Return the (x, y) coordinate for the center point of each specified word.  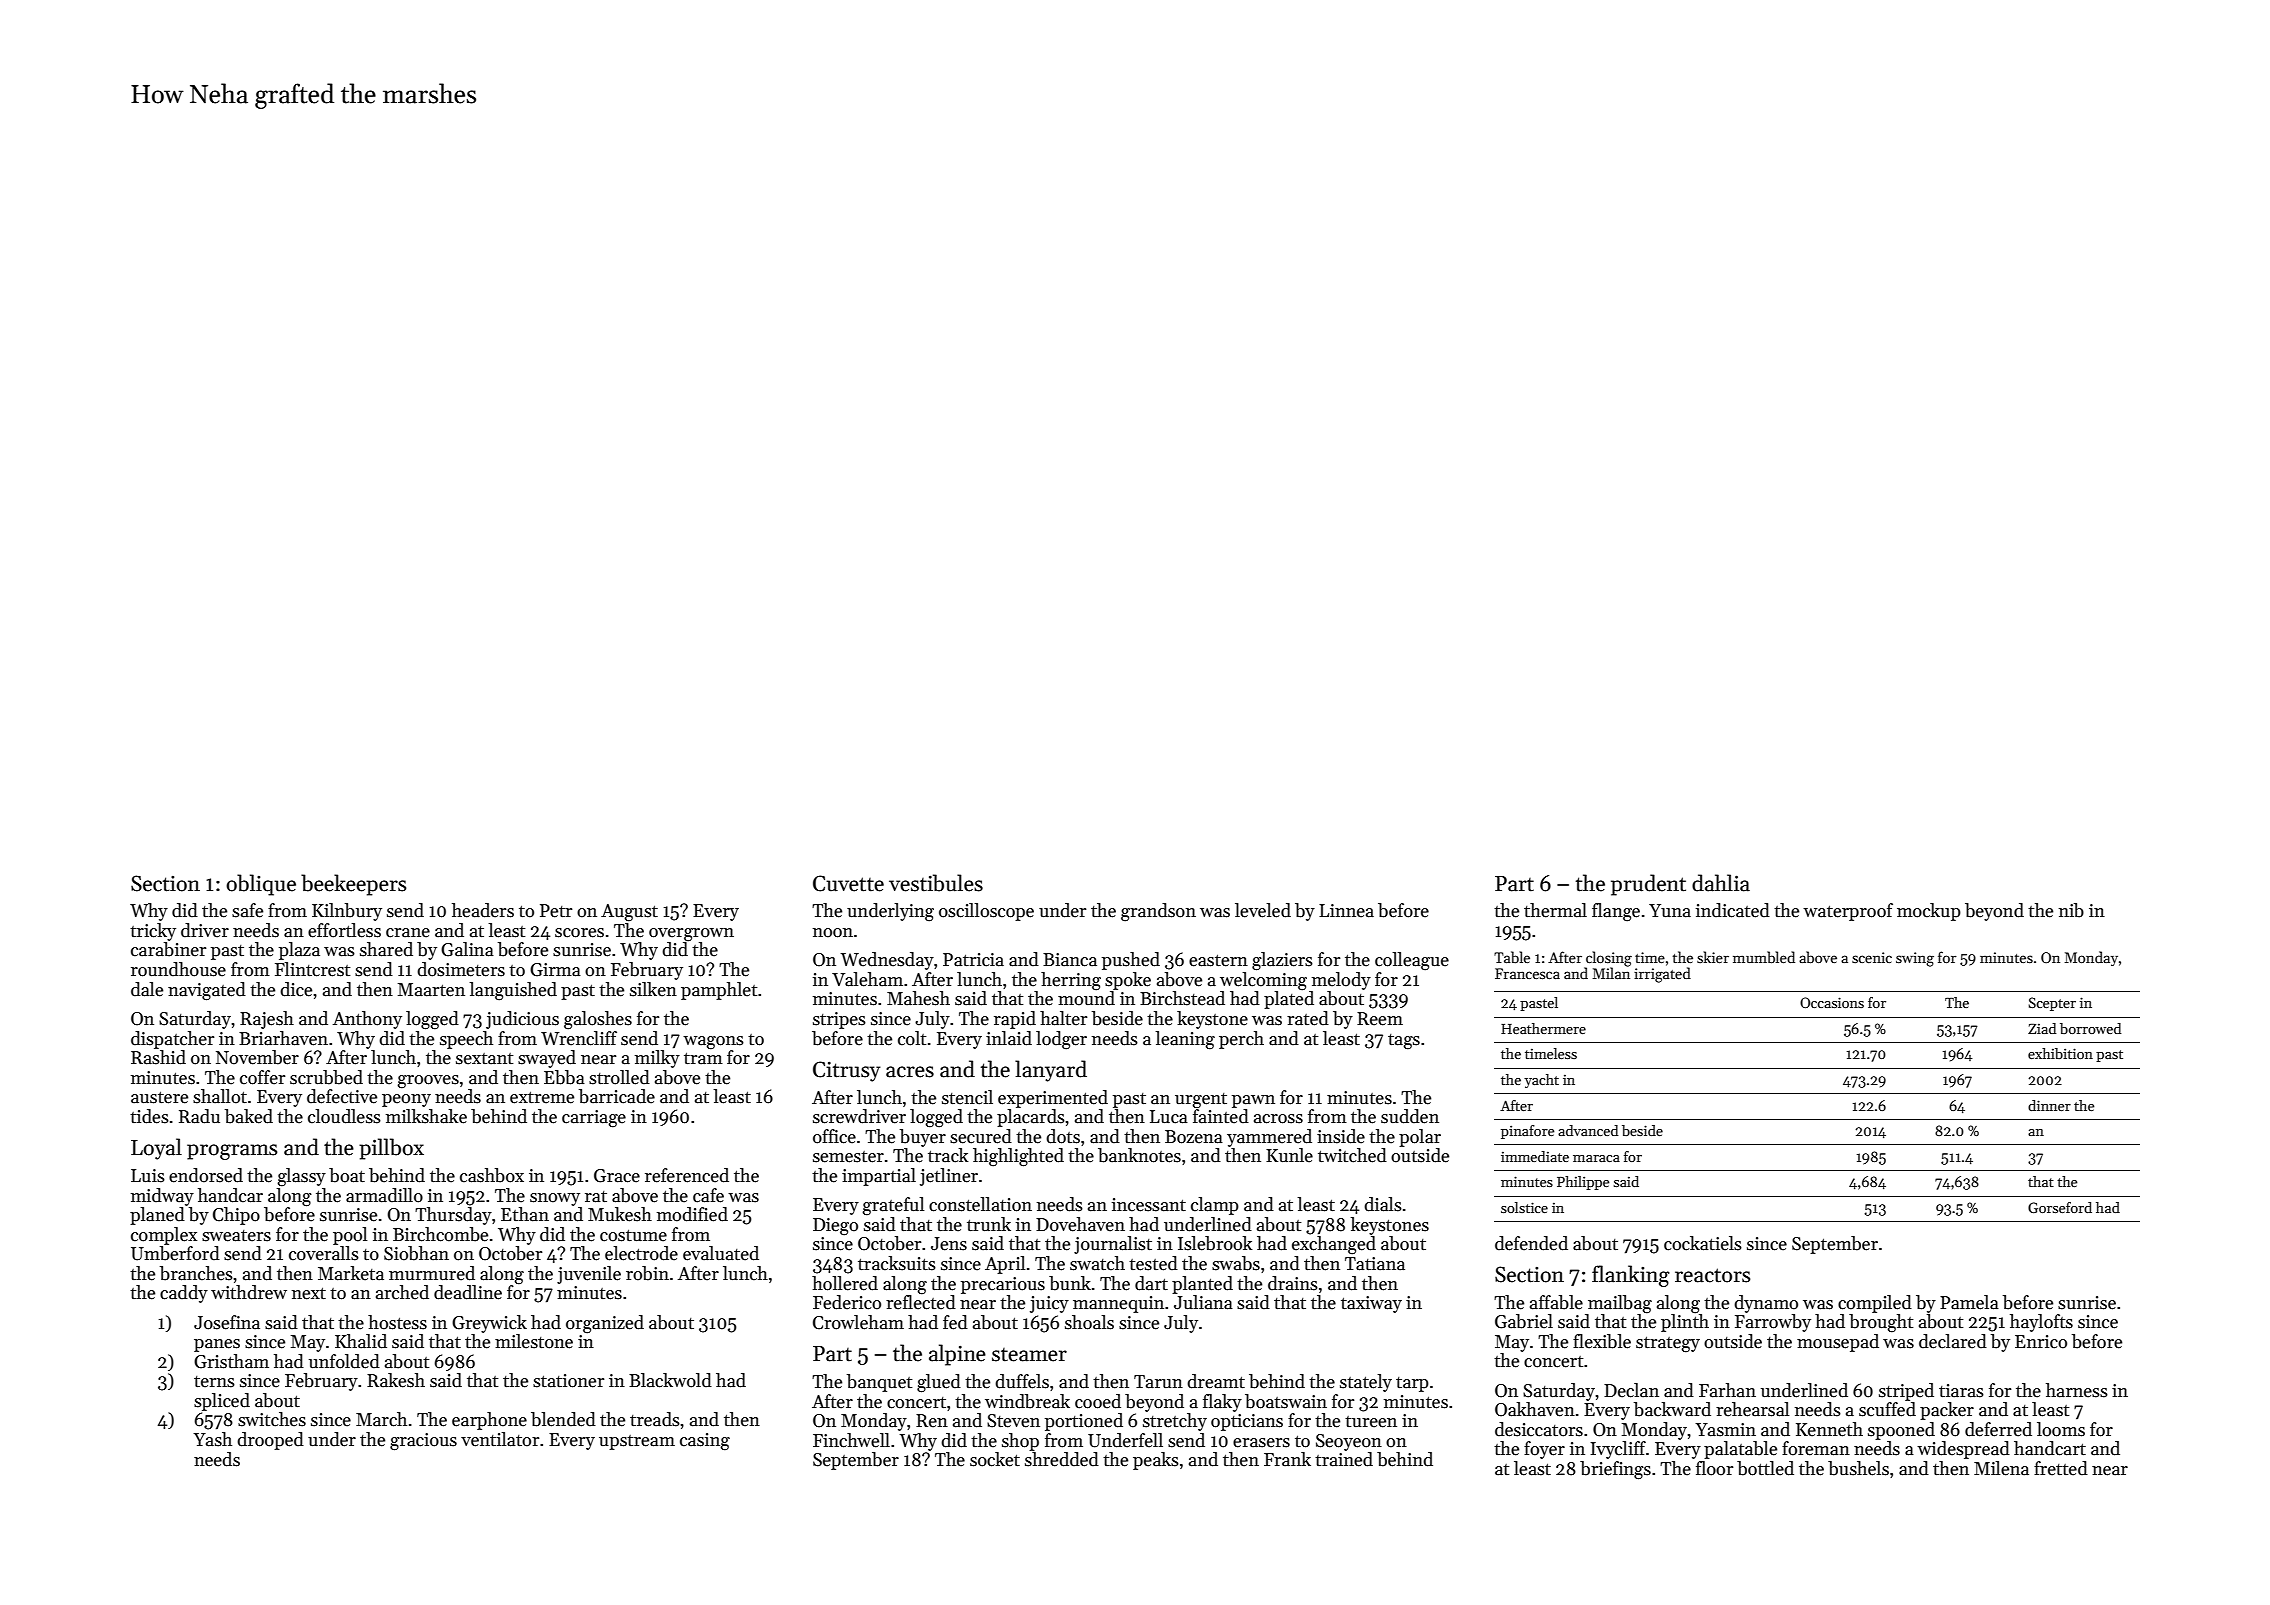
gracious (423, 1442)
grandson (1158, 912)
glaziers (1282, 961)
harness (2077, 1390)
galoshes (598, 1020)
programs (232, 1152)
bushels (1858, 1468)
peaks (1156, 1461)
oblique (261, 885)
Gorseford (2060, 1207)
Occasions (1832, 1002)
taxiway (1371, 1304)
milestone (534, 1341)
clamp (1215, 1206)
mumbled (1764, 957)
